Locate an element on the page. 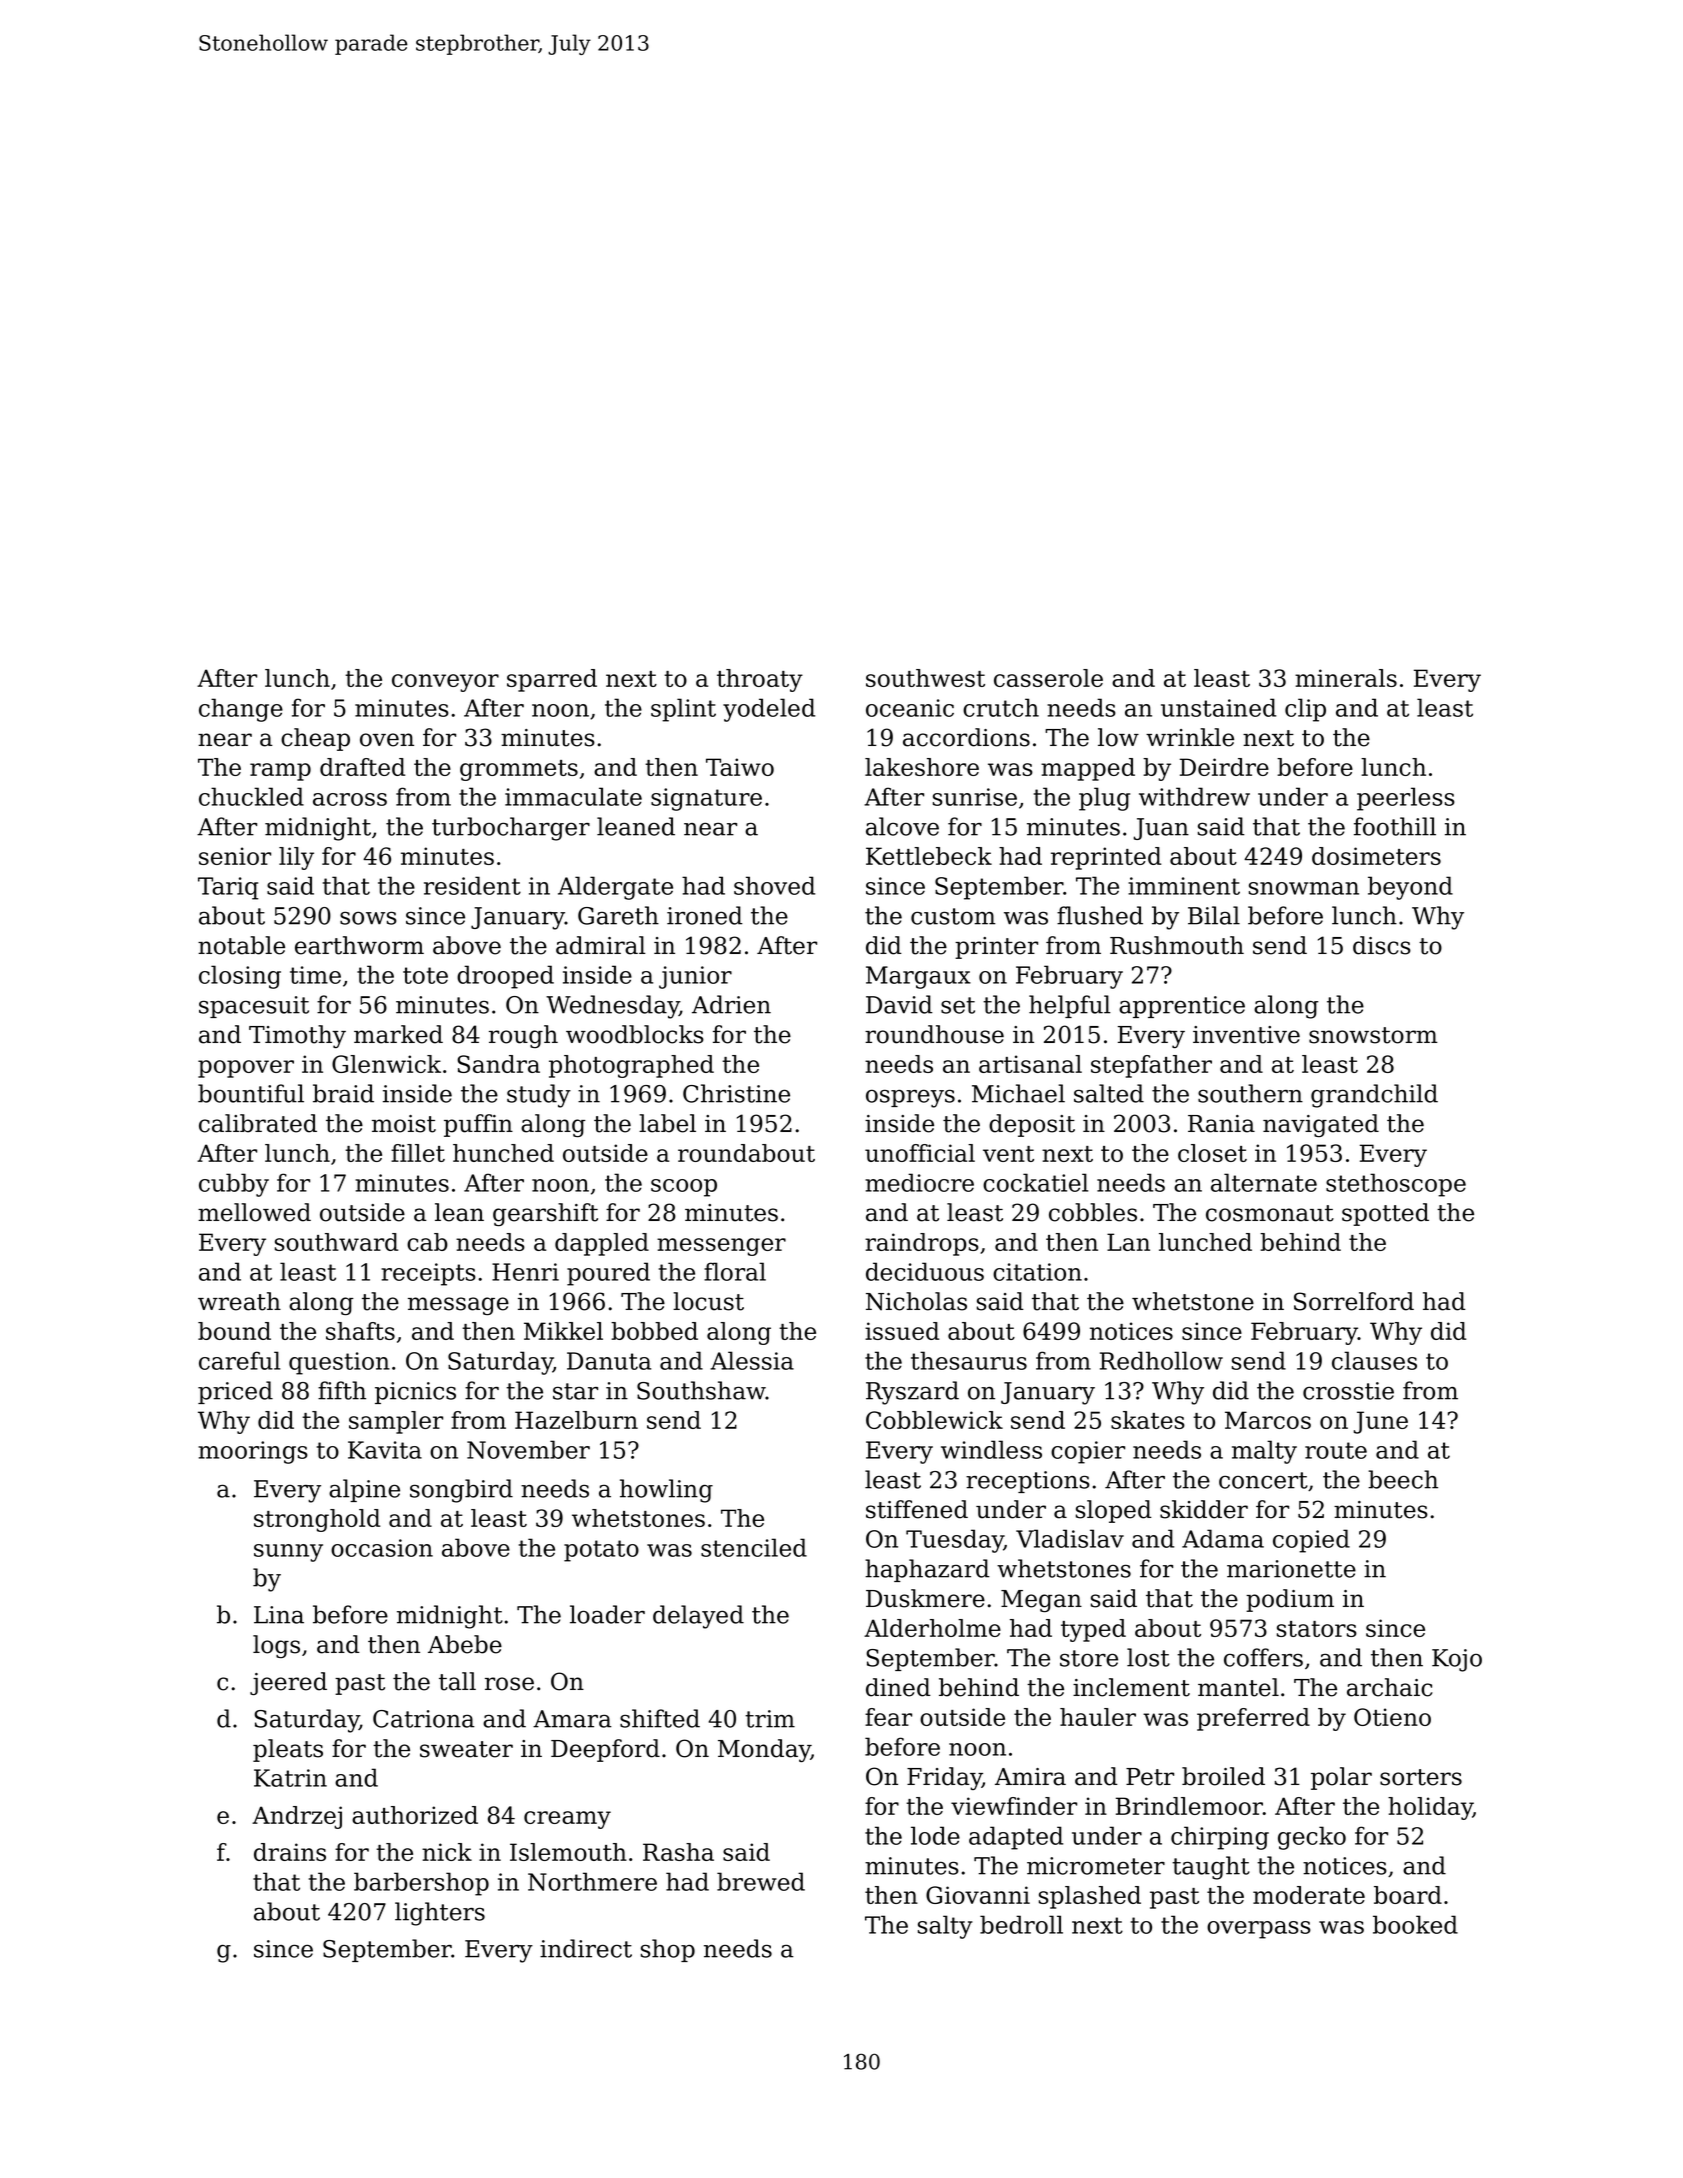  sweater is located at coordinates (466, 1749).
